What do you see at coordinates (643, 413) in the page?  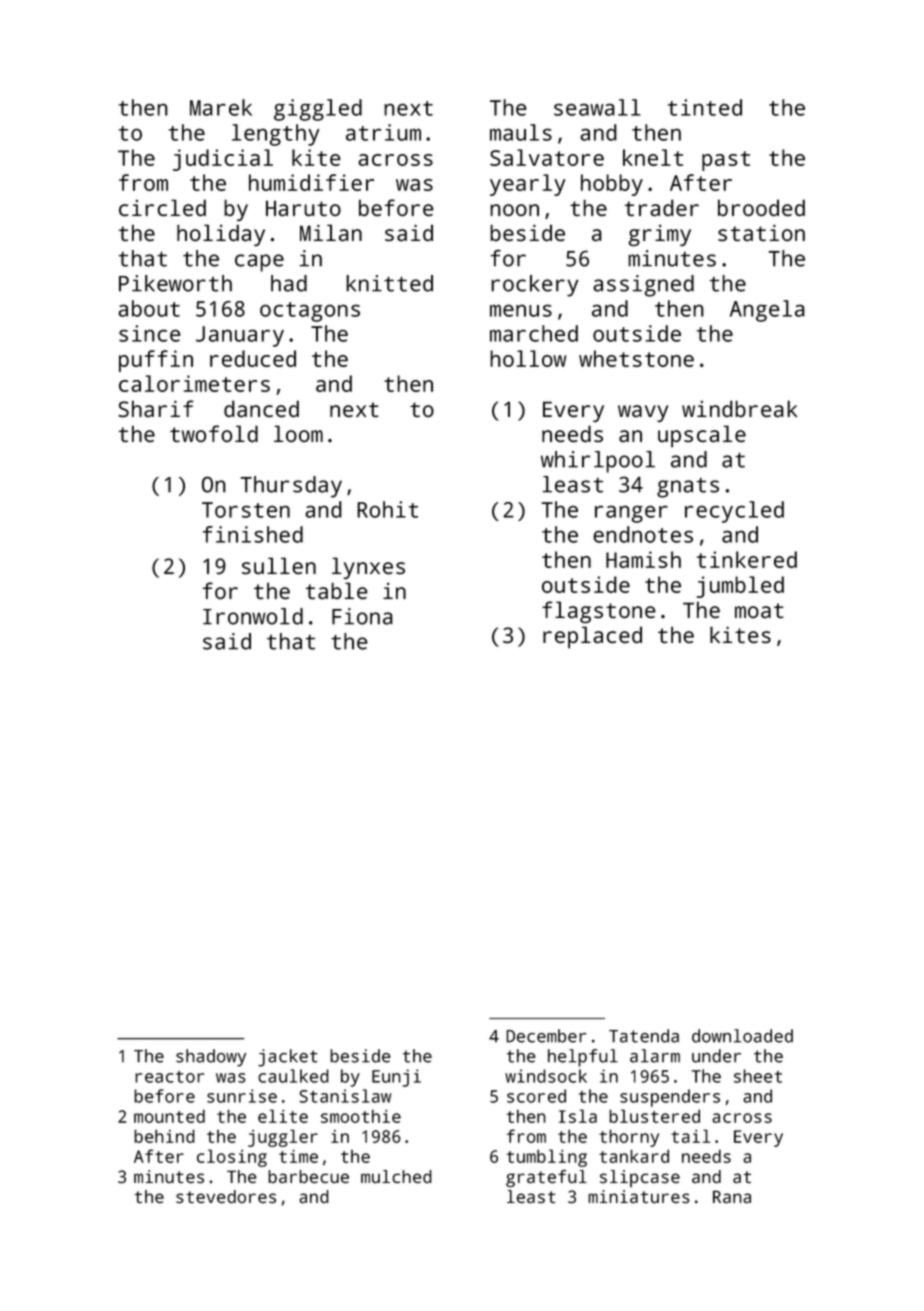 I see `wavy` at bounding box center [643, 413].
